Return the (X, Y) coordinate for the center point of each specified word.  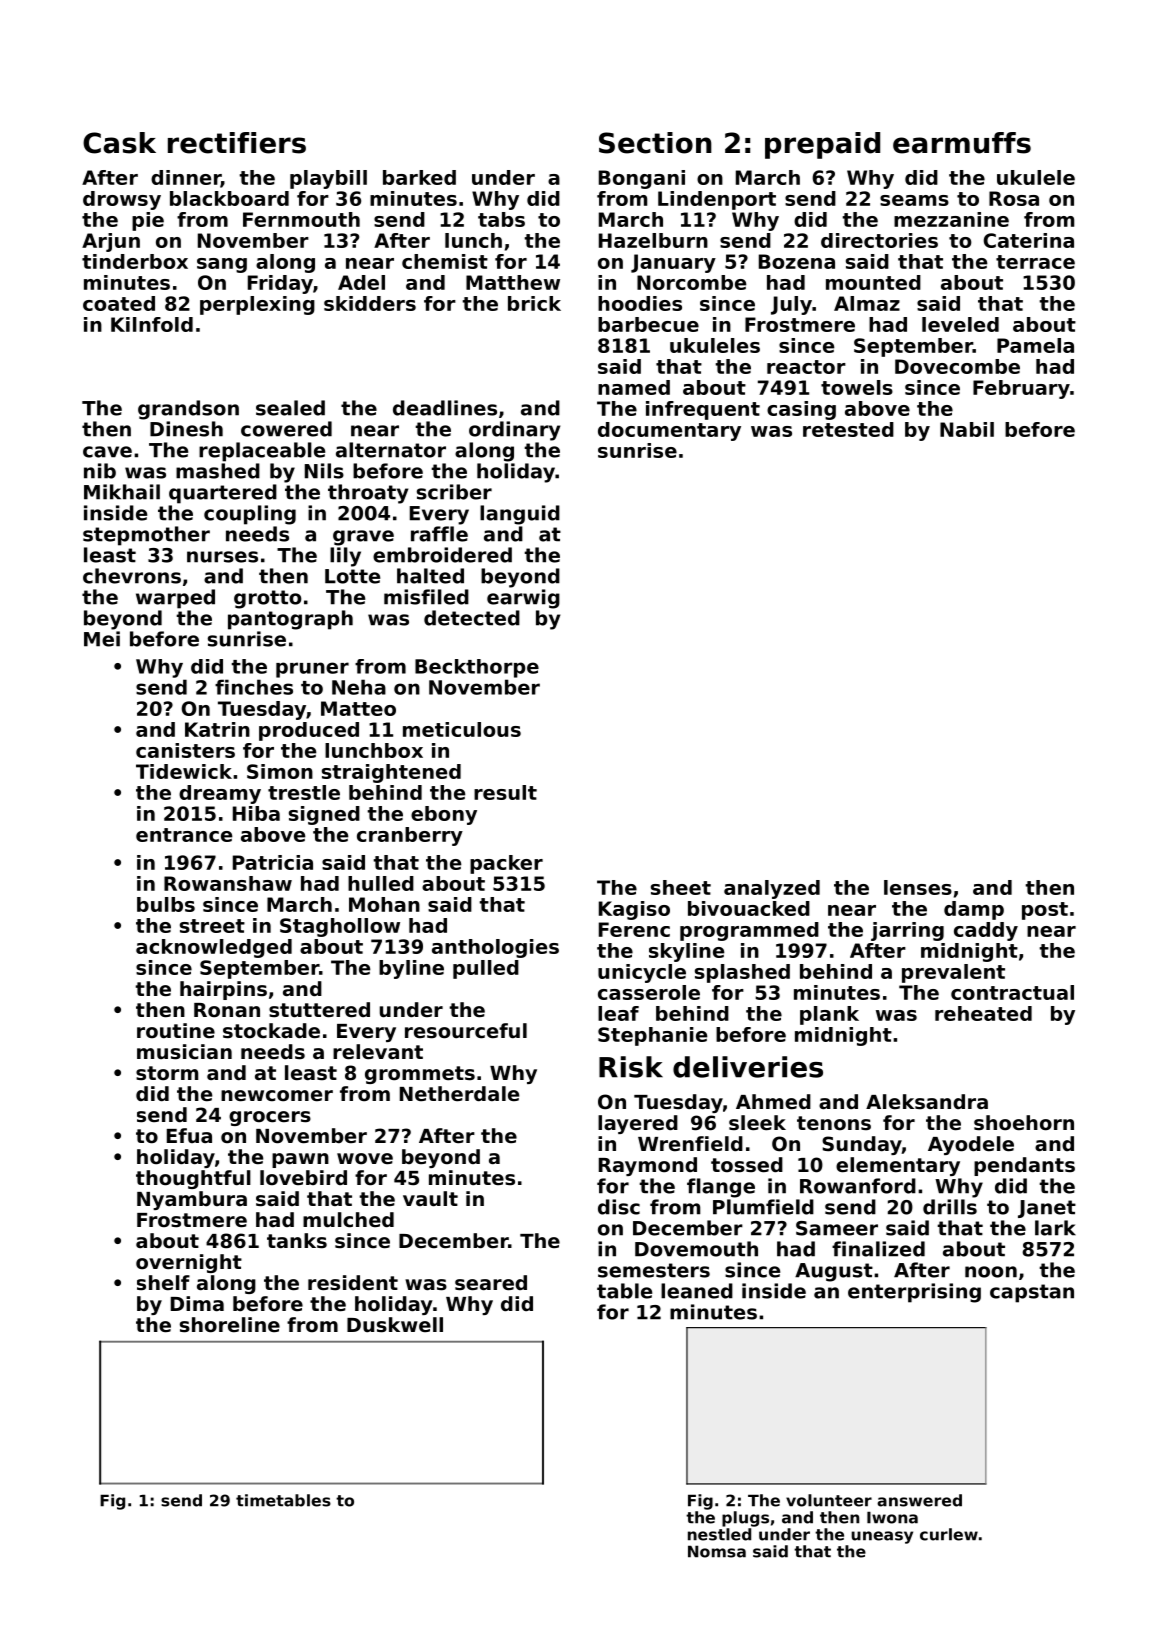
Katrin (217, 729)
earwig (523, 599)
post (1045, 911)
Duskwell (395, 1325)
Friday (280, 284)
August (834, 1272)
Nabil (967, 429)
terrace (1035, 262)
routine (176, 1031)
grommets (420, 1075)
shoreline (230, 1325)
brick (534, 303)
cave (107, 452)
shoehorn (1024, 1123)
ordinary (514, 431)
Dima (197, 1303)
